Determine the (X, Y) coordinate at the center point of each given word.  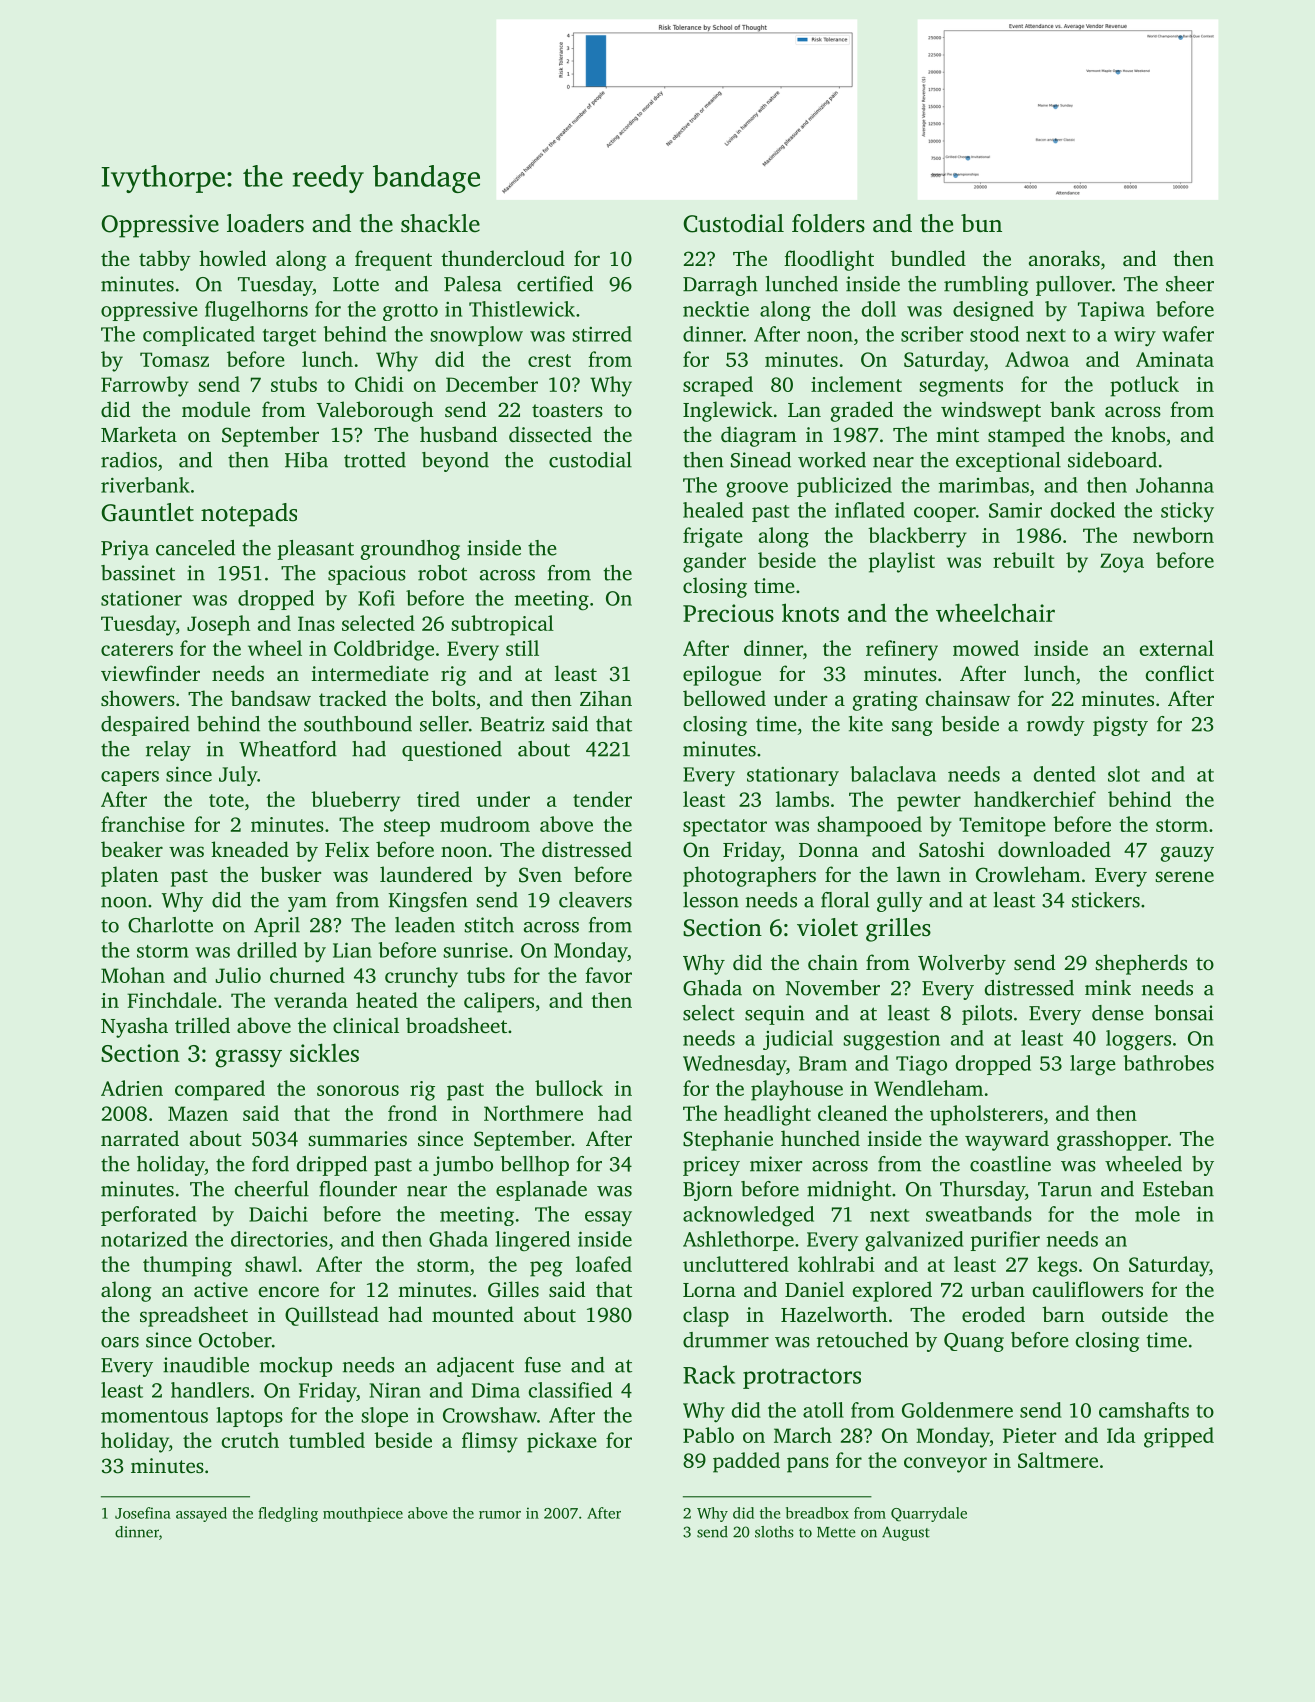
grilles (898, 930)
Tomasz (174, 359)
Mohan (133, 975)
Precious (728, 613)
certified (555, 284)
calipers (499, 1002)
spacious (367, 575)
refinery (902, 650)
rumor (500, 1515)
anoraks (1064, 258)
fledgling (288, 1514)
